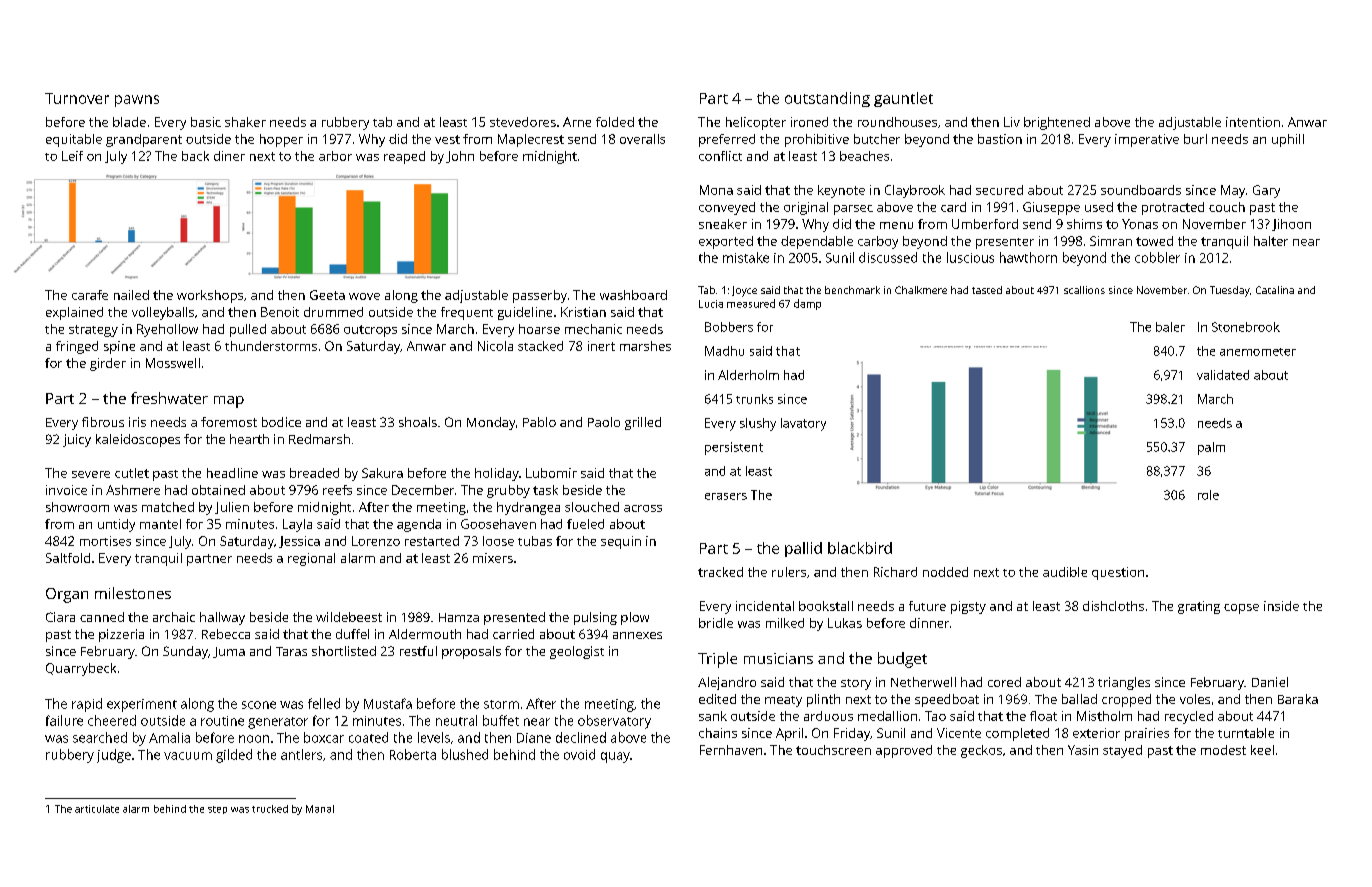  I want to click on washboard, so click(633, 295).
